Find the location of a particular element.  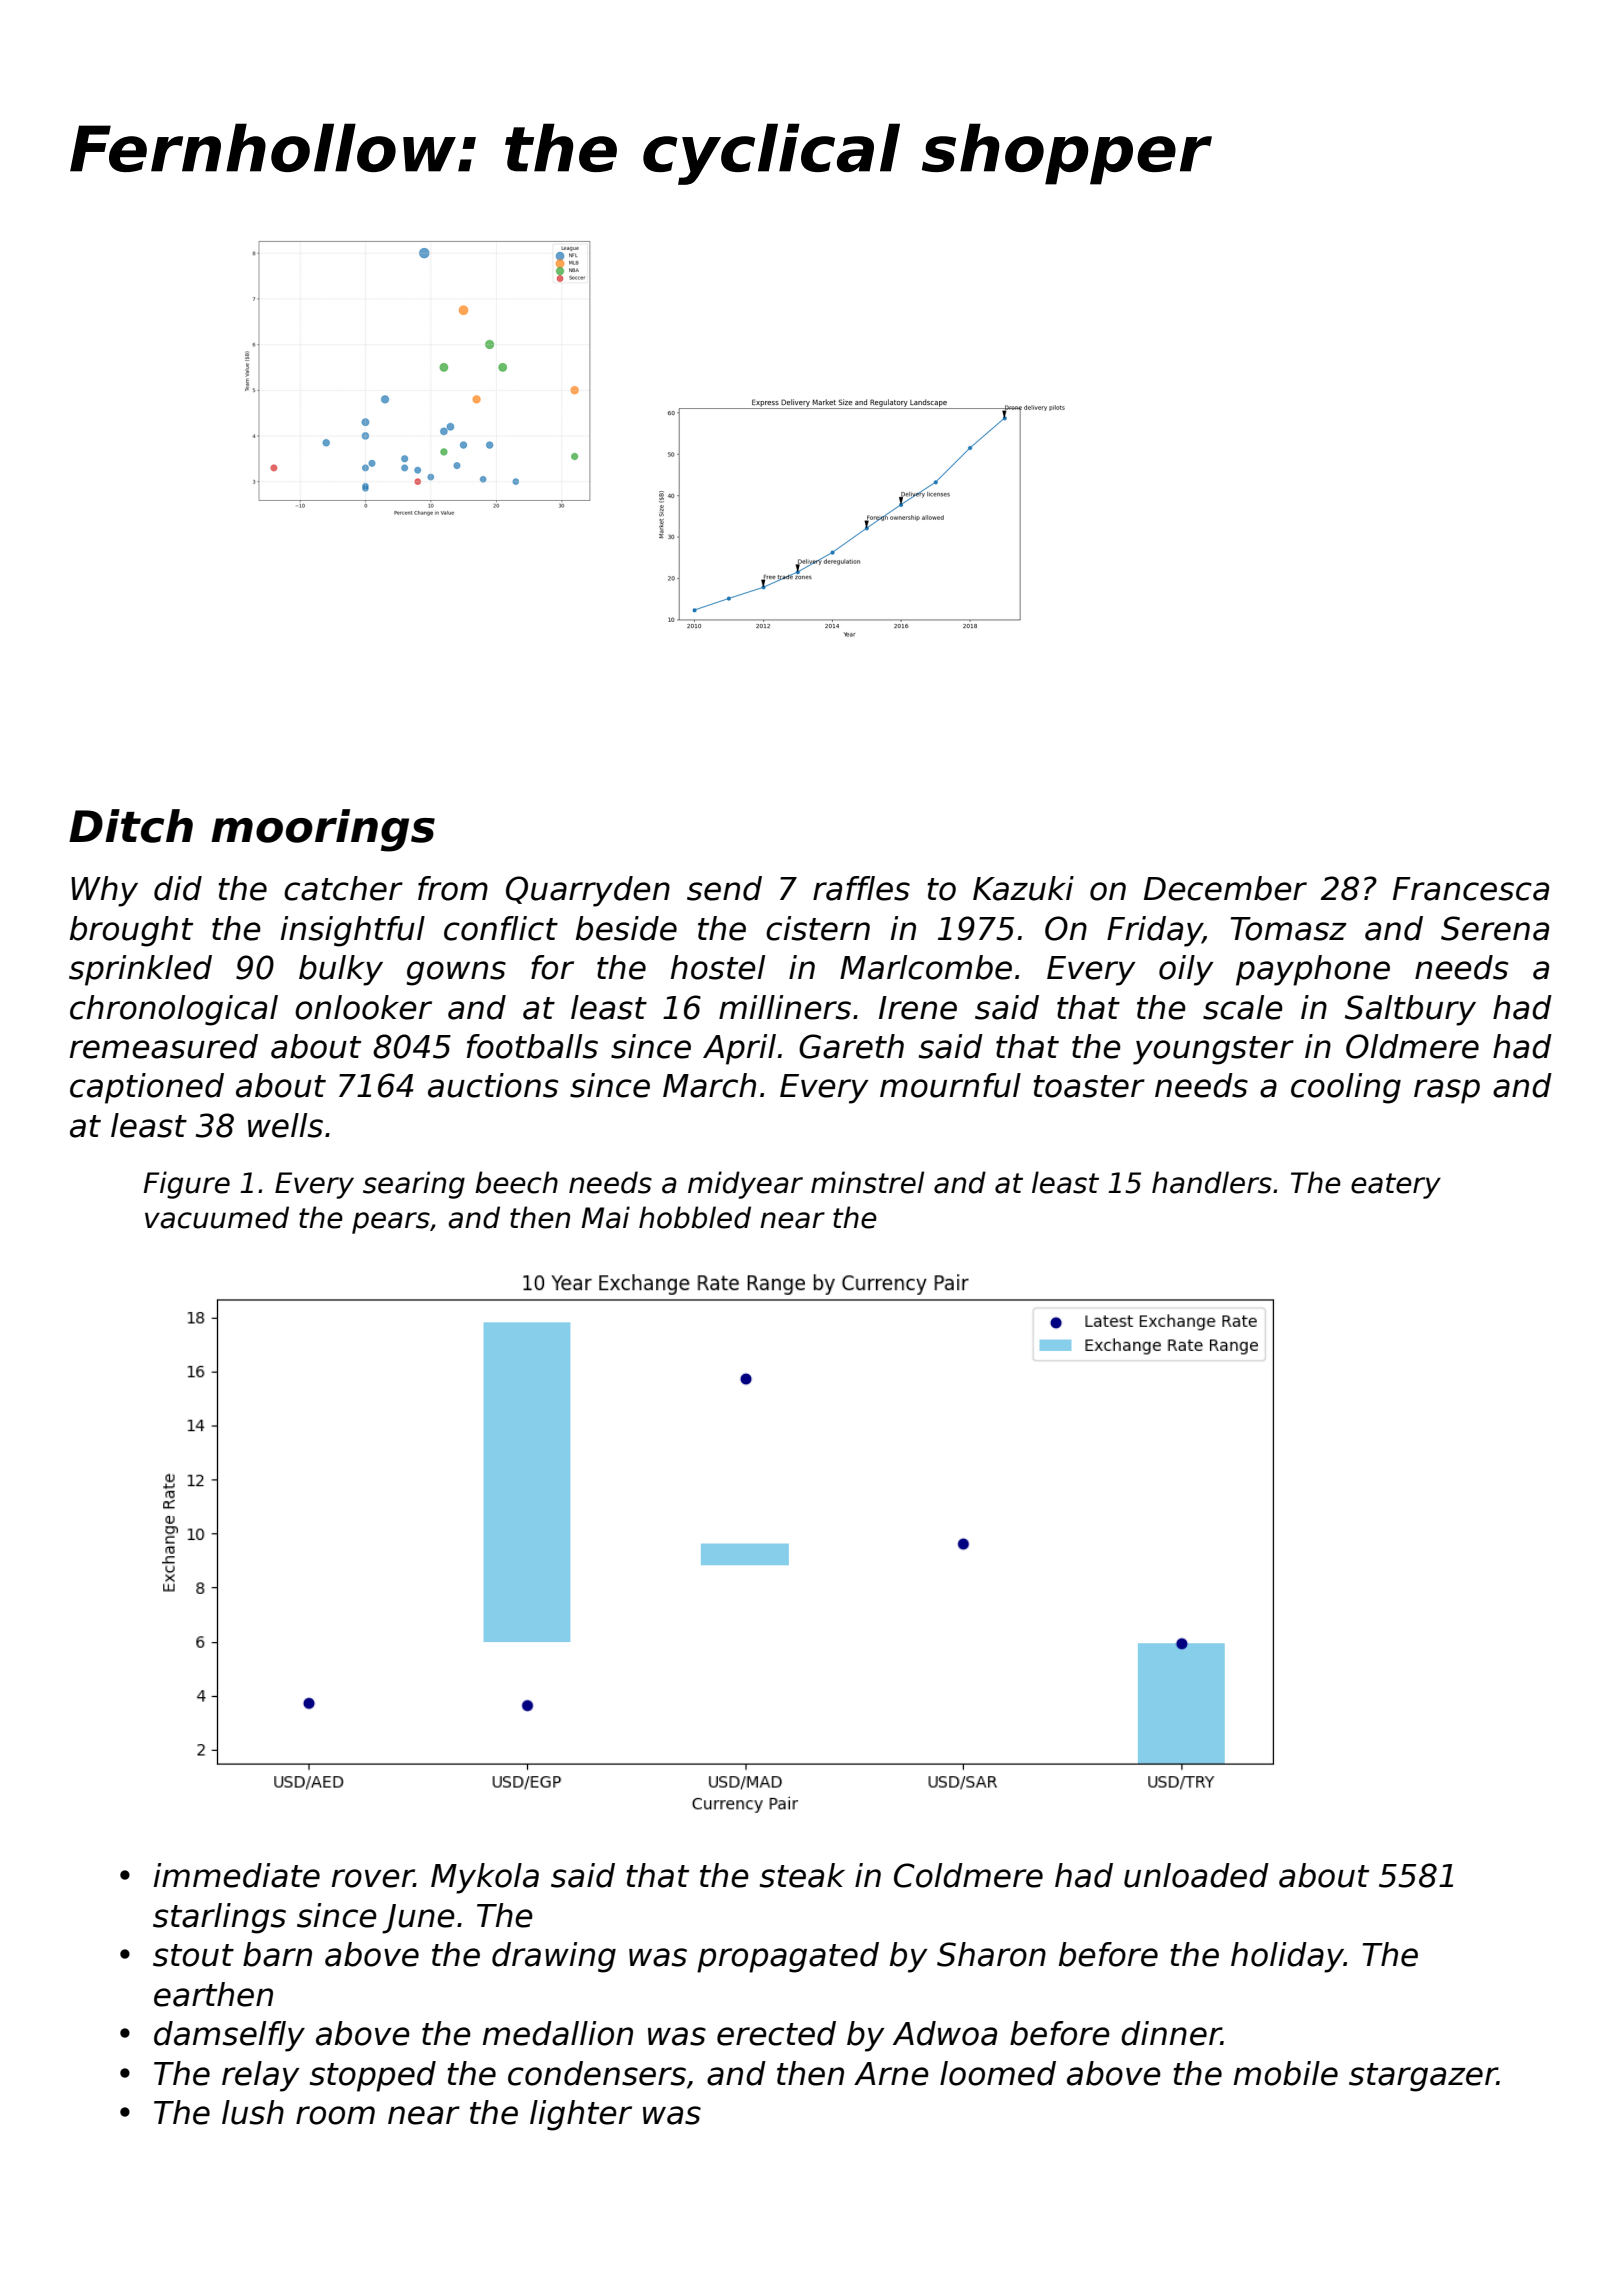

Mykola is located at coordinates (485, 1878).
